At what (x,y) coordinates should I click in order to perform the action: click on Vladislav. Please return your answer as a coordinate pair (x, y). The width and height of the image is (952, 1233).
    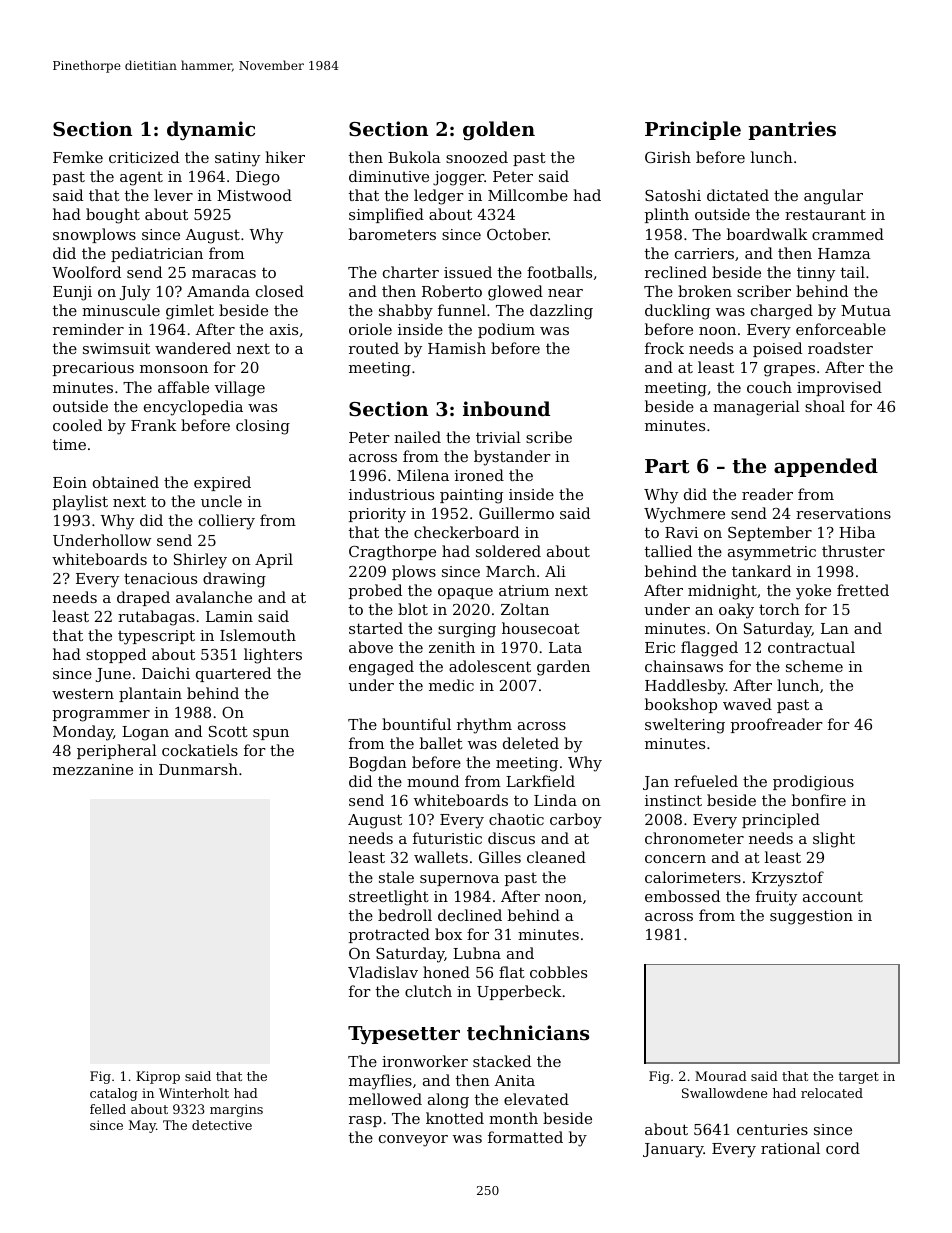
    Looking at the image, I should click on (383, 972).
